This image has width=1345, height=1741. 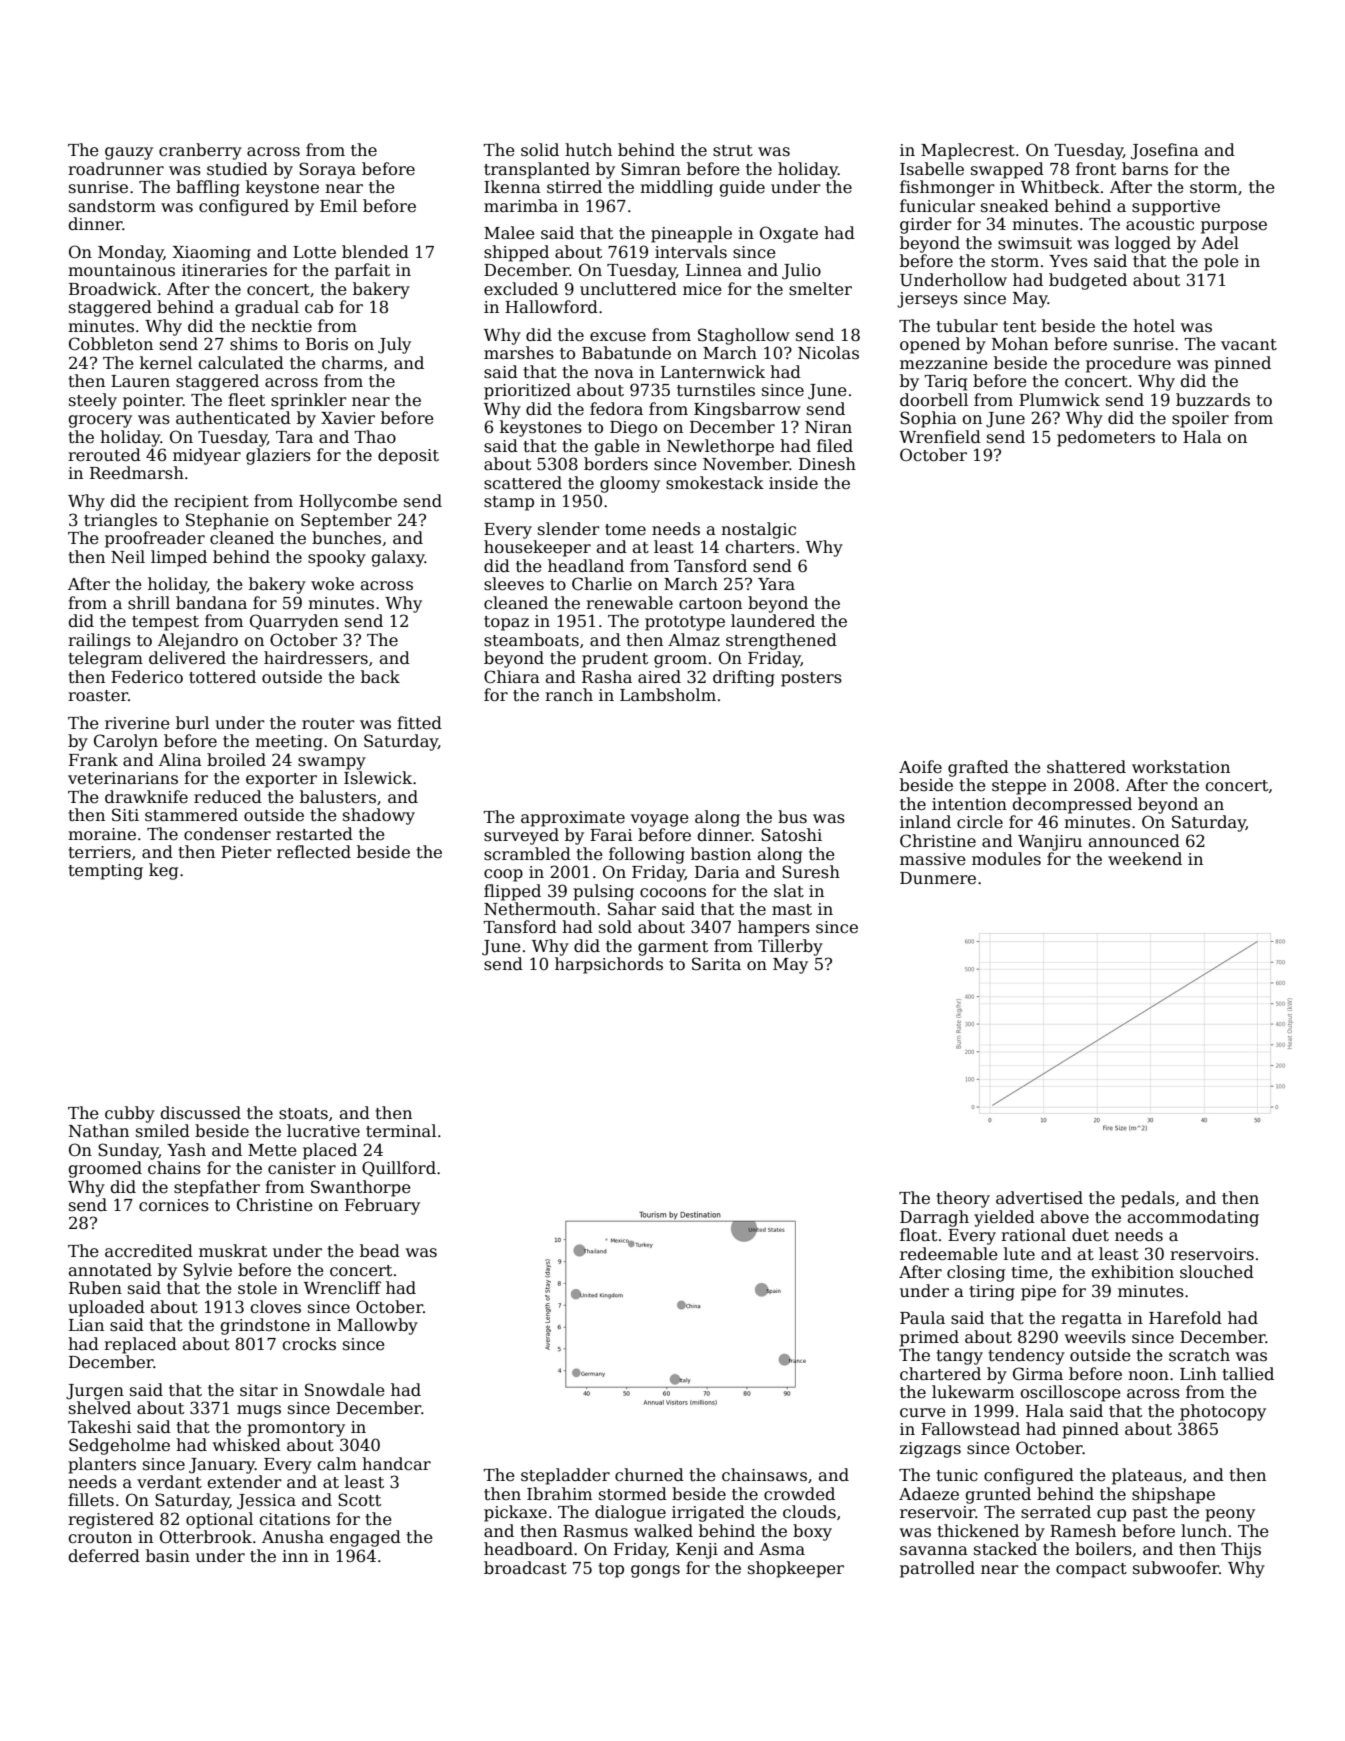 What do you see at coordinates (796, 1569) in the image?
I see `shopkeeper` at bounding box center [796, 1569].
